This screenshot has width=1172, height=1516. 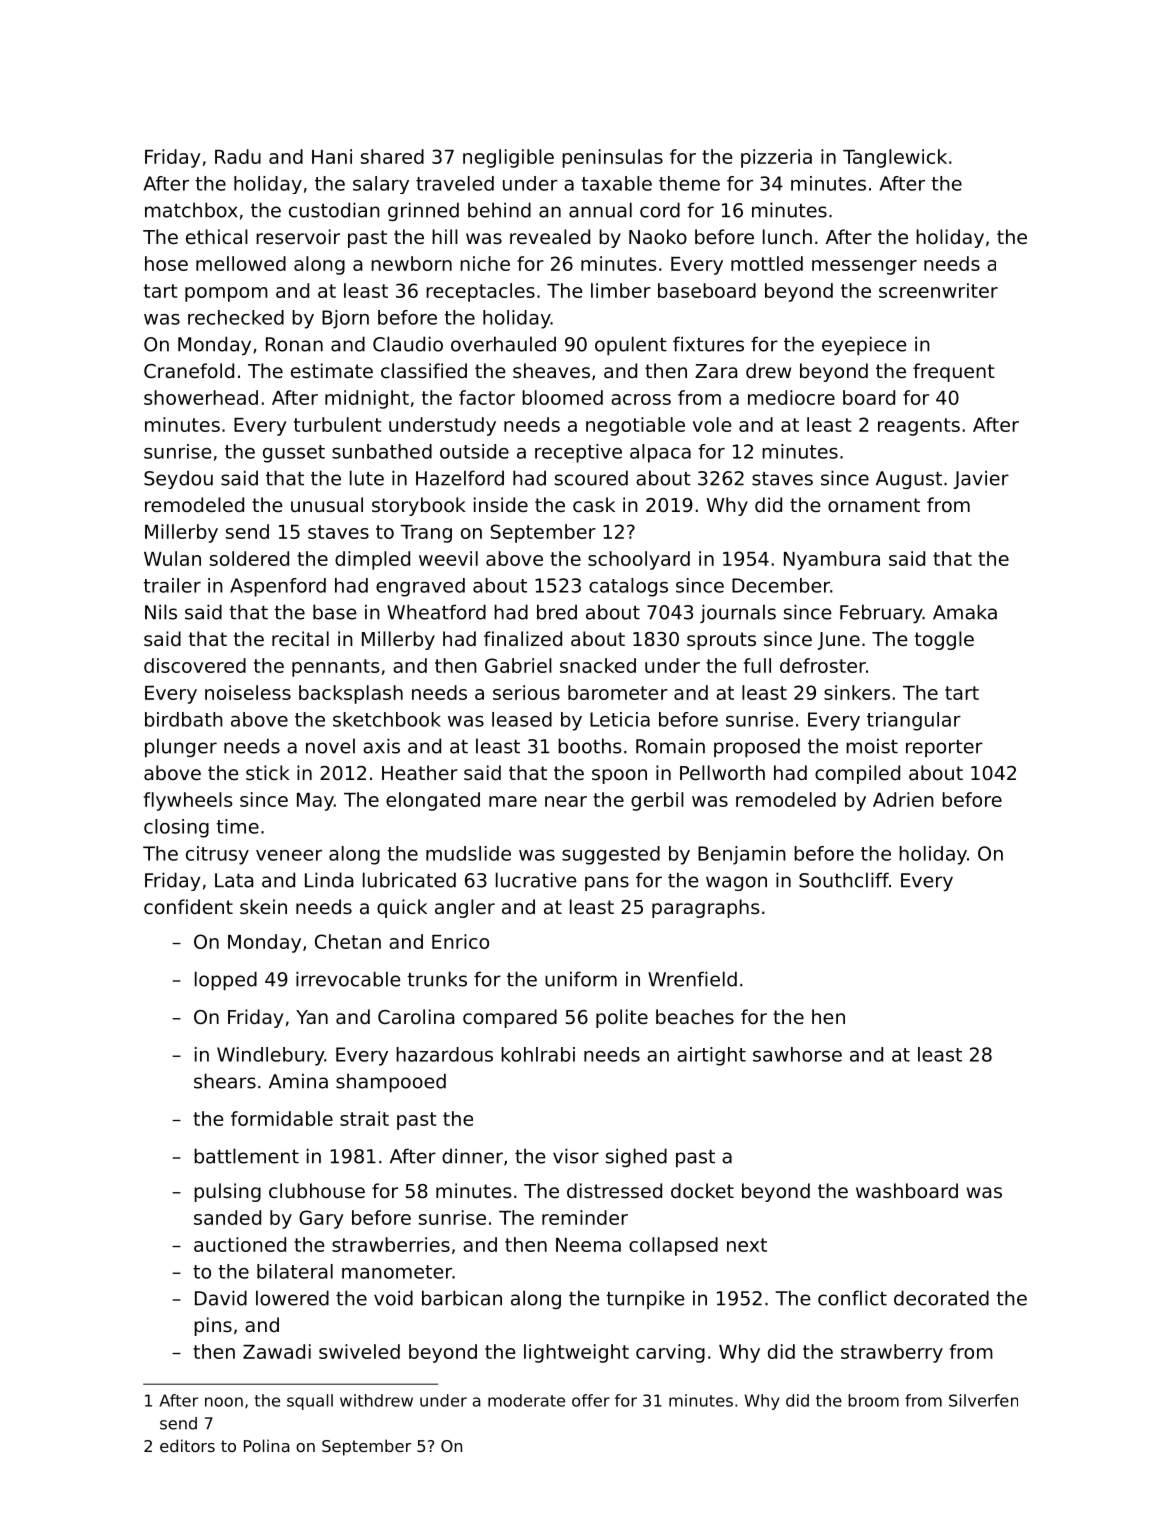 I want to click on lute, so click(x=367, y=478).
